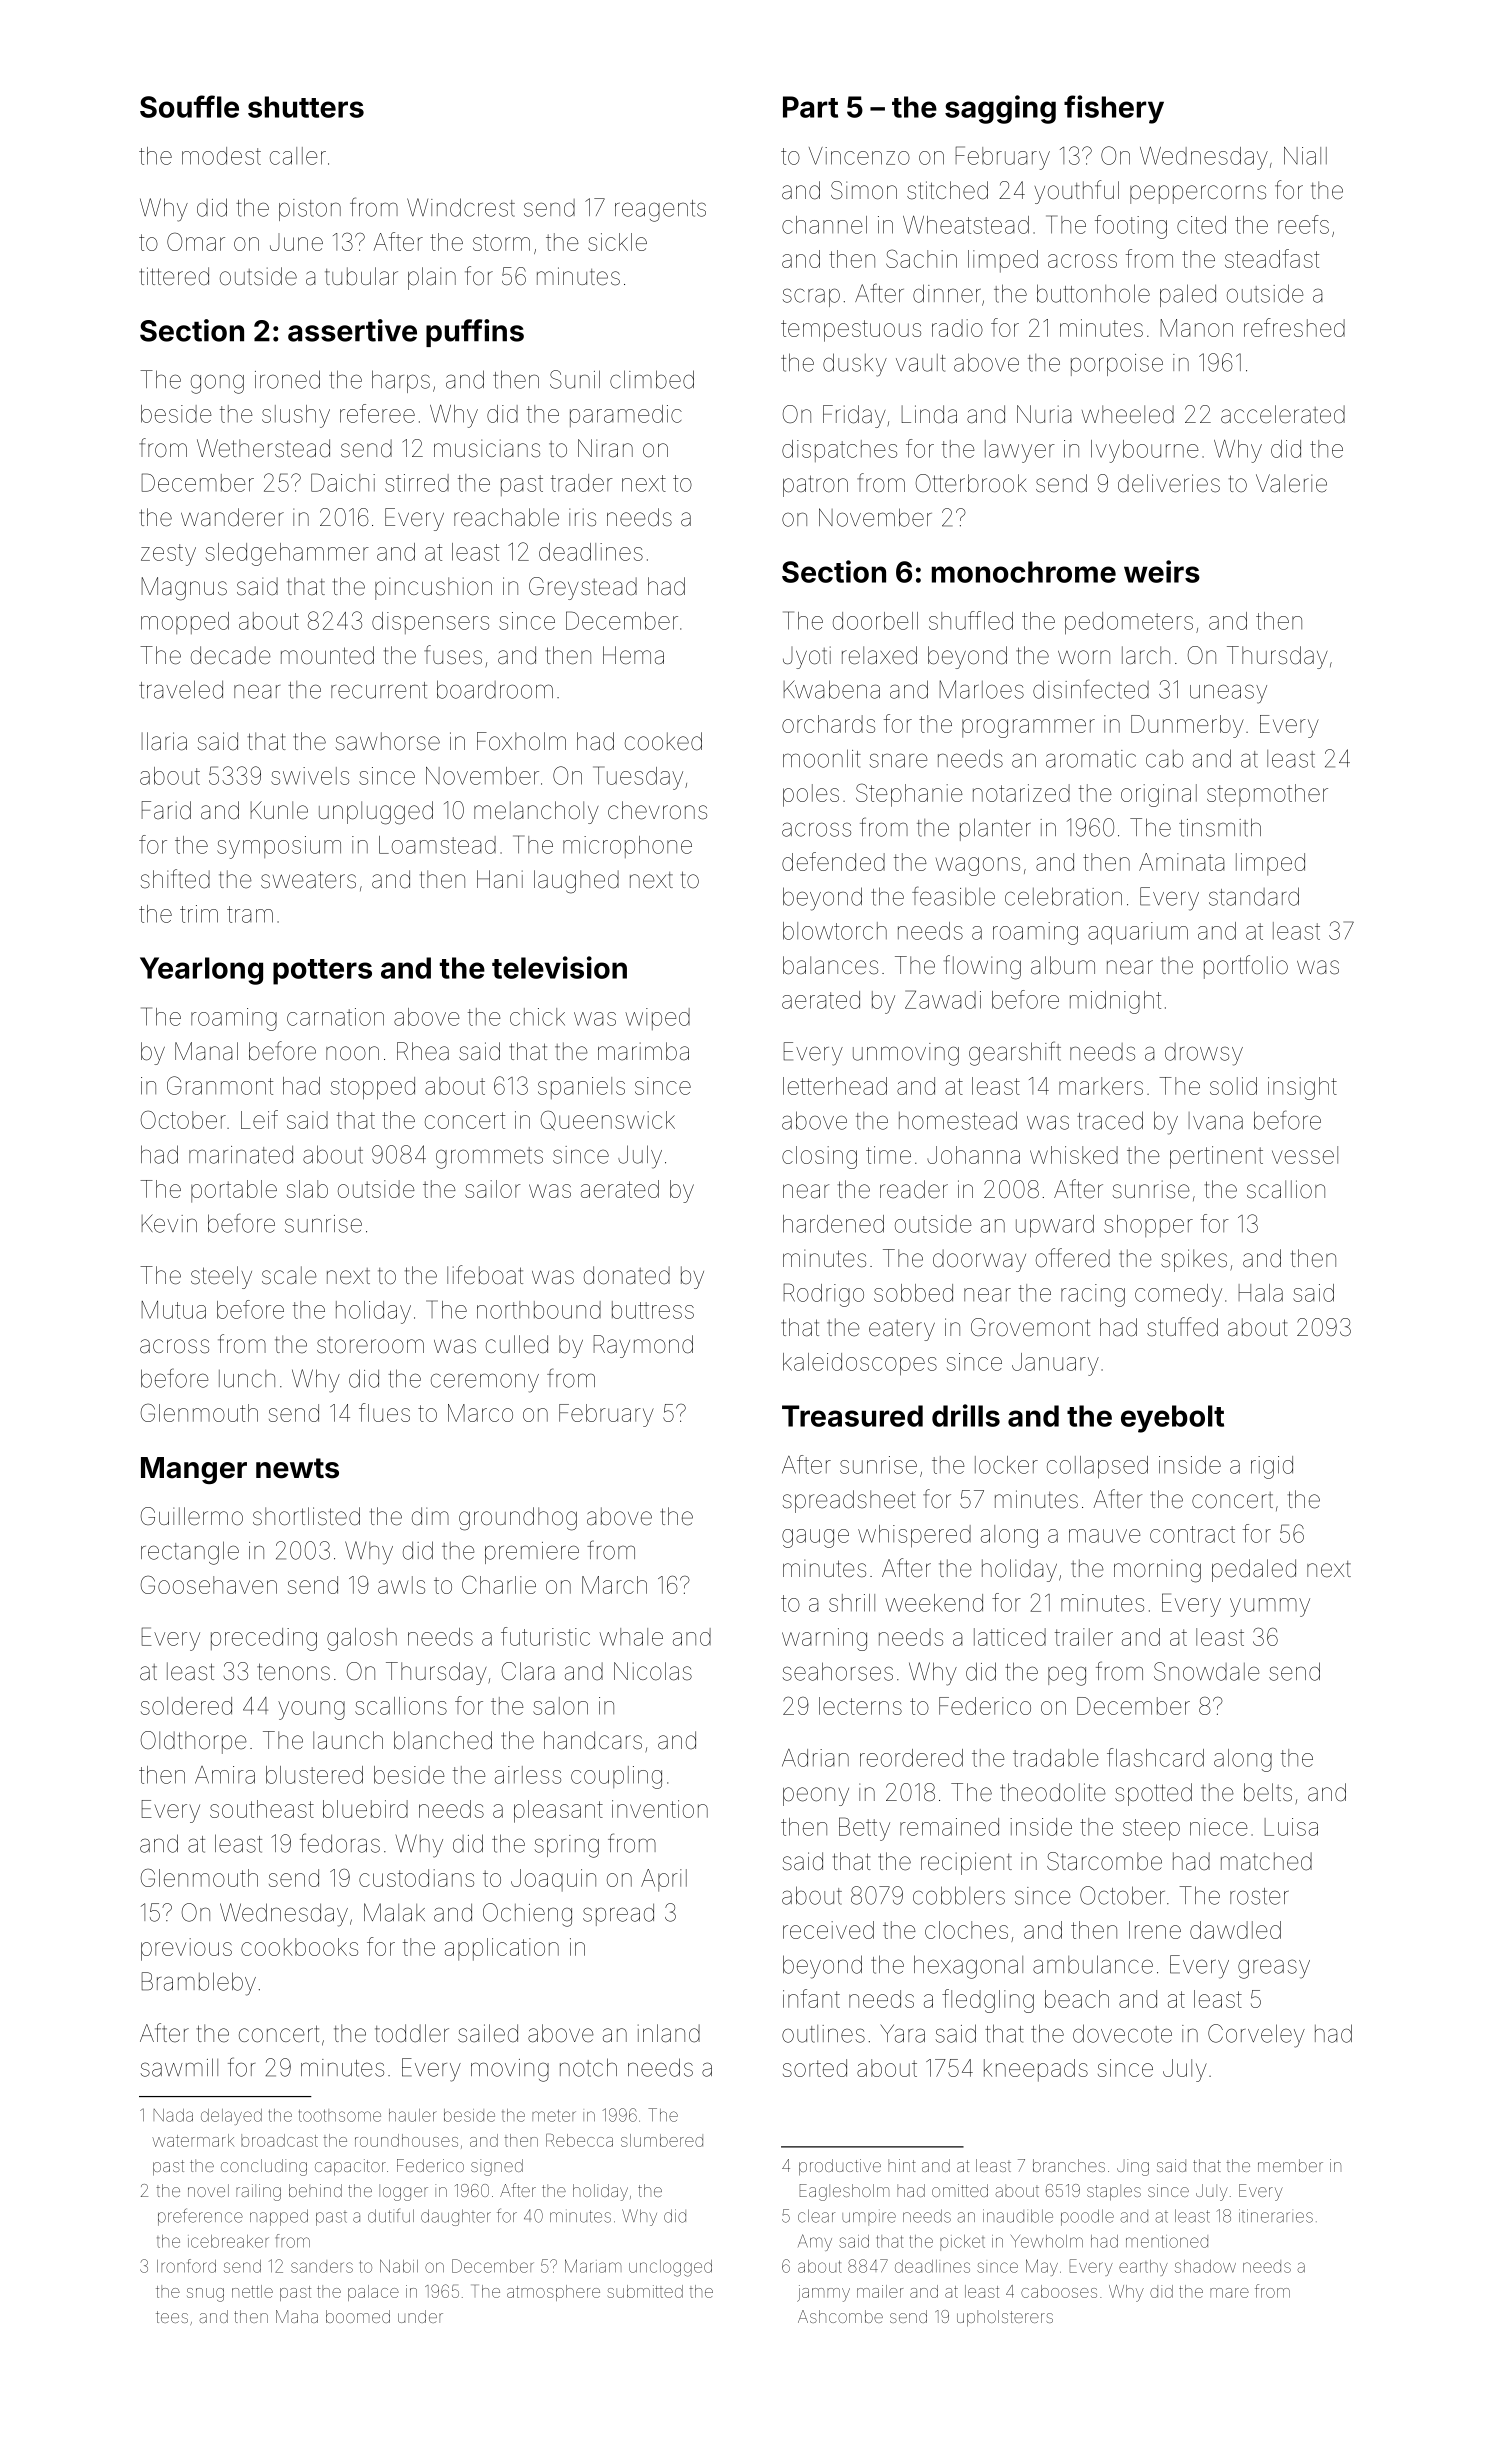 This screenshot has width=1496, height=2464. What do you see at coordinates (279, 2217) in the screenshot?
I see `napped` at bounding box center [279, 2217].
